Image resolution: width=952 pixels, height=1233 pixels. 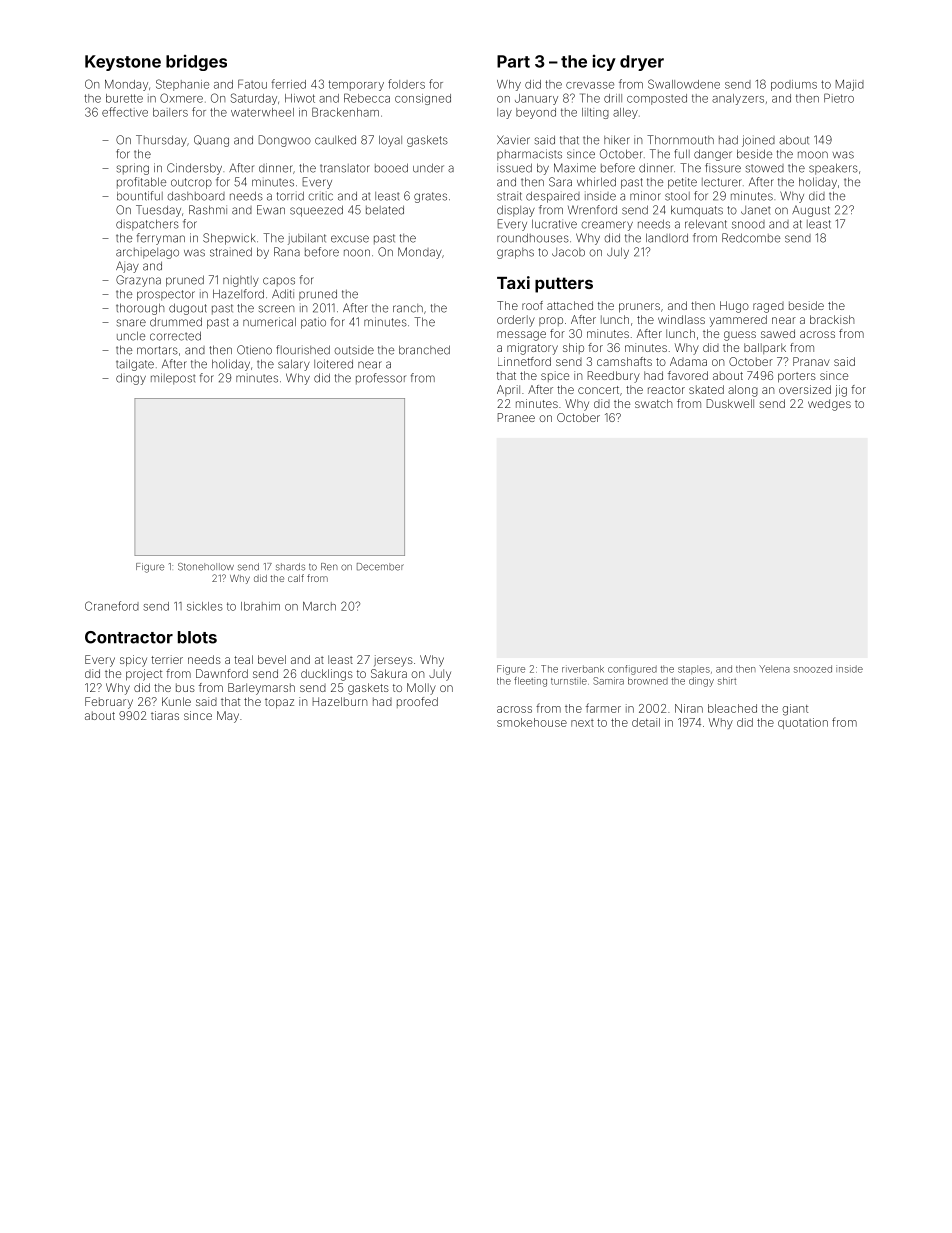 I want to click on burette, so click(x=124, y=98).
